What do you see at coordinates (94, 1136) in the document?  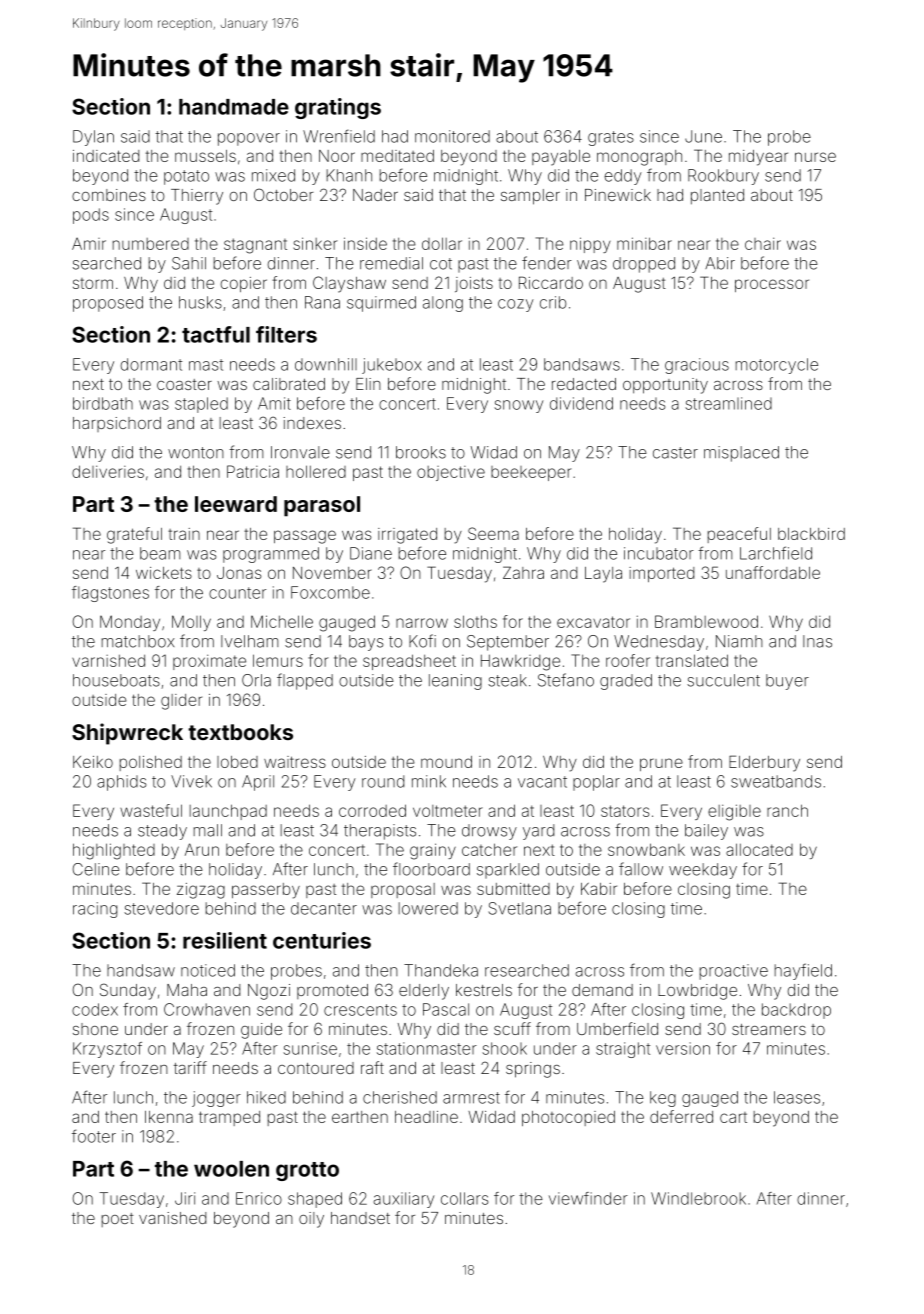 I see `footer` at bounding box center [94, 1136].
